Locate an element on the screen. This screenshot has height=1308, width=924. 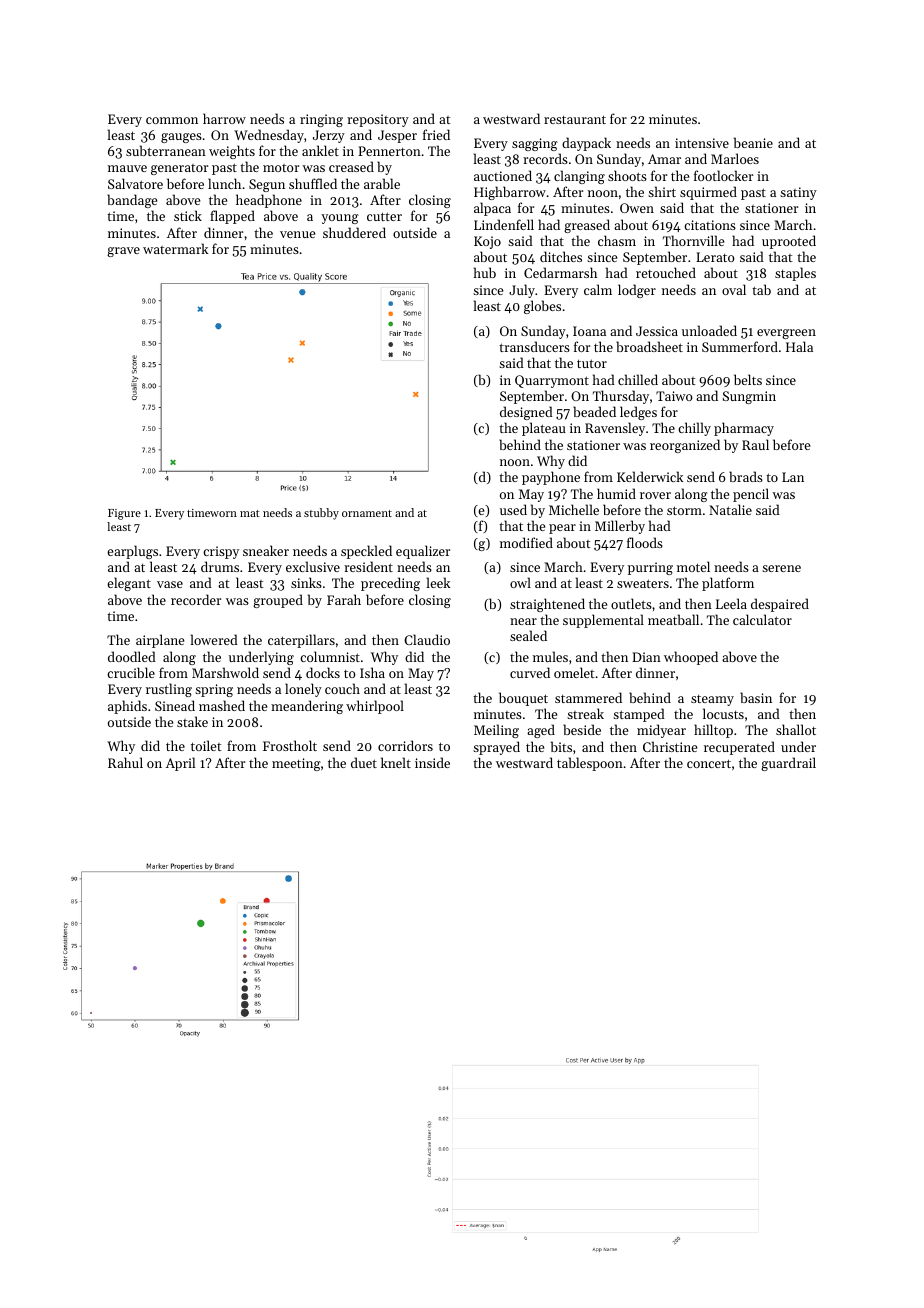
meeting is located at coordinates (296, 764).
